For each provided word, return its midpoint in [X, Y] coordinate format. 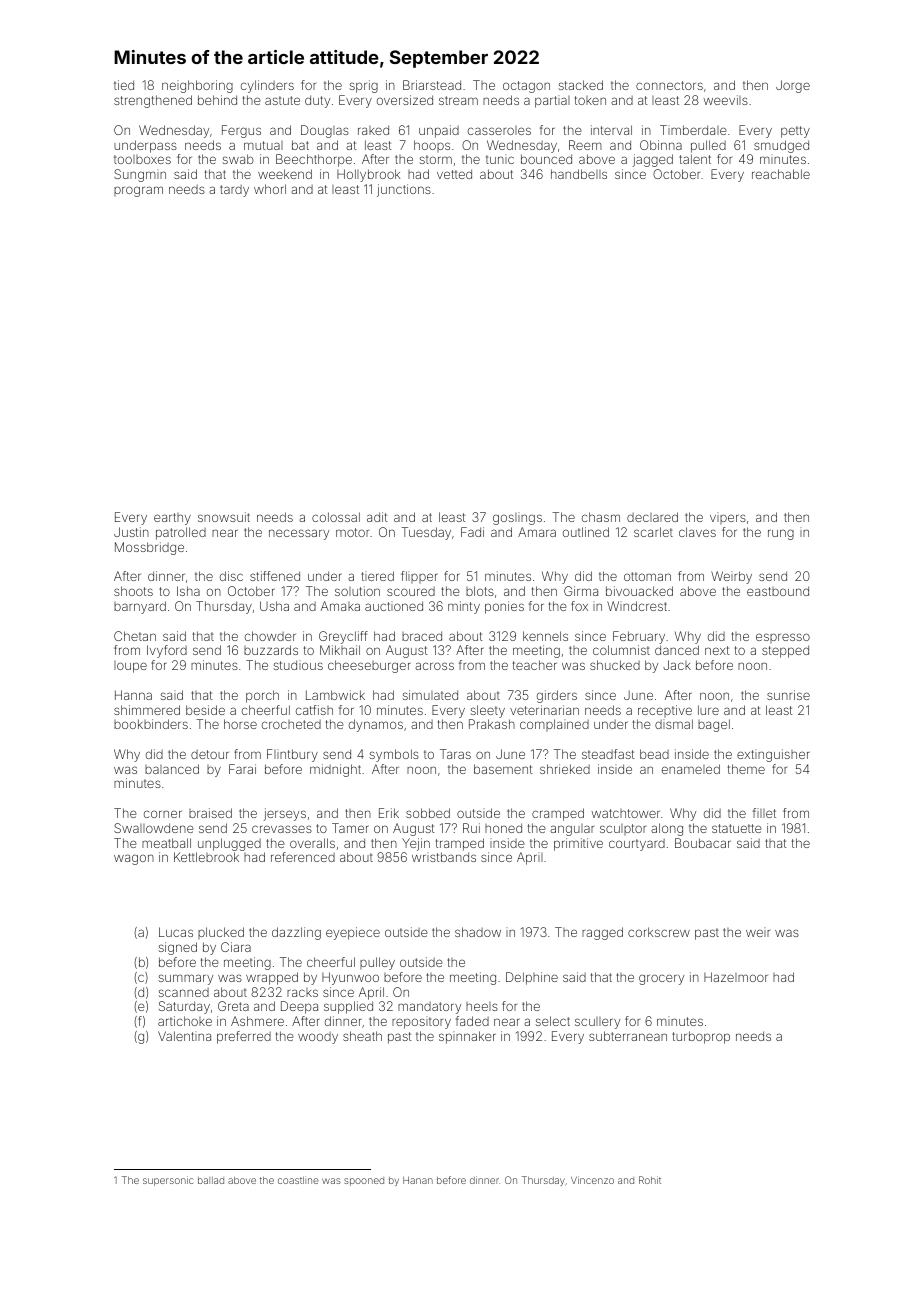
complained [554, 725]
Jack [677, 665]
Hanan [418, 1180]
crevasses [282, 829]
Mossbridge [149, 548]
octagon [526, 87]
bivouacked [639, 591]
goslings [517, 518]
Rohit [650, 1180]
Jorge [793, 86]
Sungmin [140, 175]
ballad [211, 1180]
